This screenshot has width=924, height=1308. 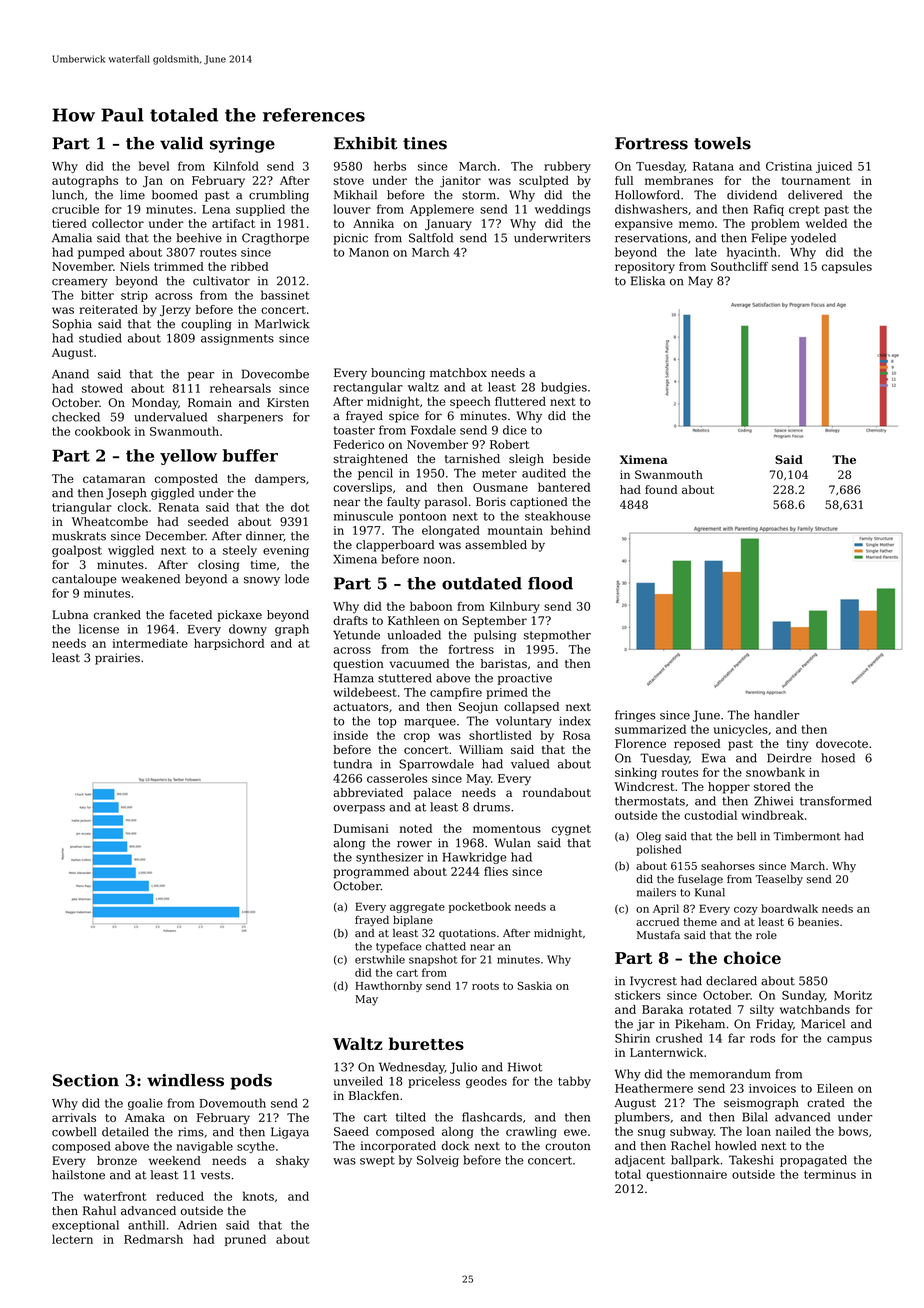 I want to click on Kathleen, so click(x=414, y=620).
